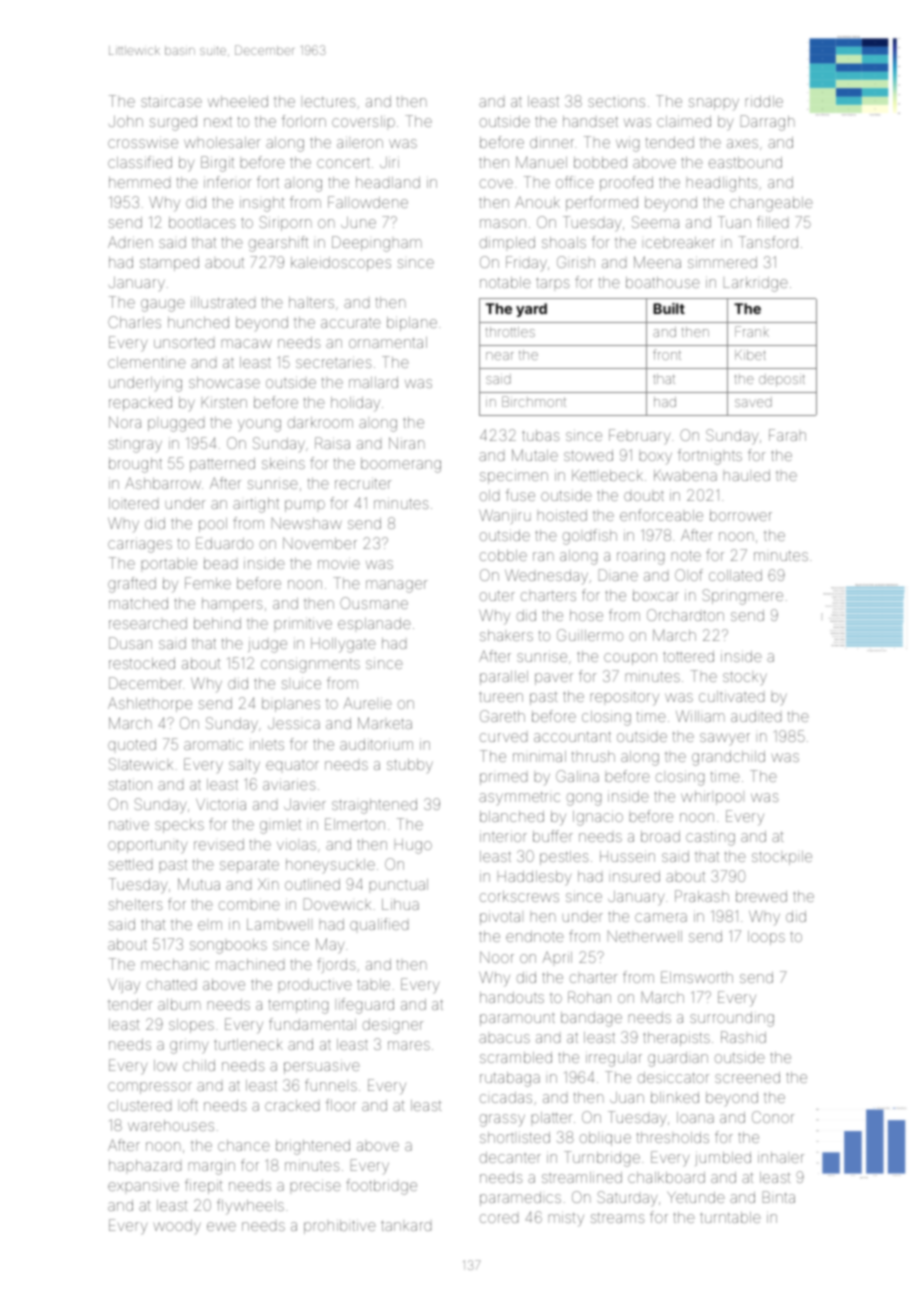 This image has width=924, height=1308. What do you see at coordinates (617, 1217) in the image?
I see `streams` at bounding box center [617, 1217].
